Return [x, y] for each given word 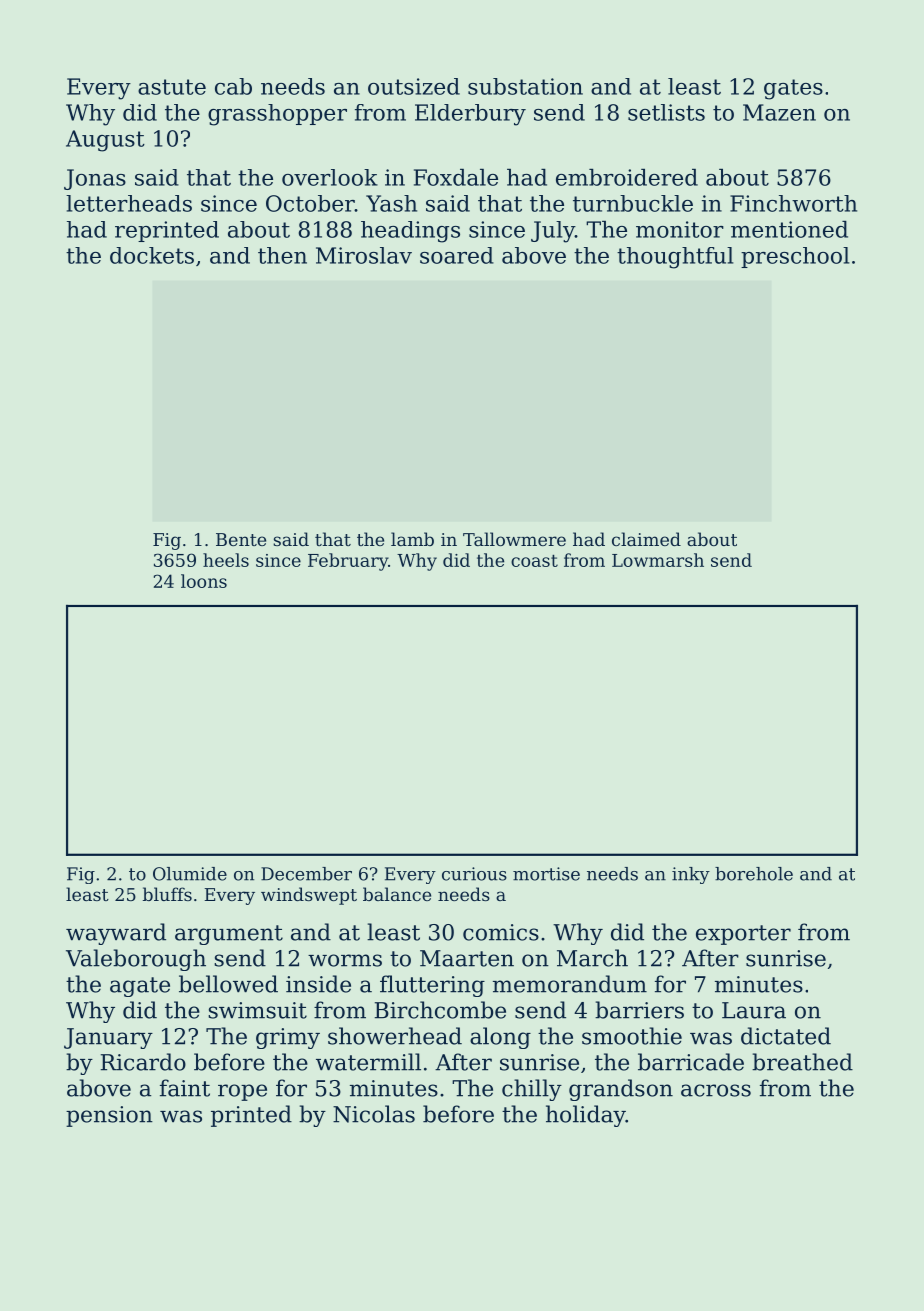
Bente [241, 539]
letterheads [129, 203]
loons [204, 581]
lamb [412, 539]
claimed [646, 539]
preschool [795, 257]
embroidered [627, 177]
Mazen [779, 112]
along [500, 1038]
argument [229, 935]
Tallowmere [514, 539]
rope [242, 1092]
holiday [586, 1116]
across [716, 1090]
